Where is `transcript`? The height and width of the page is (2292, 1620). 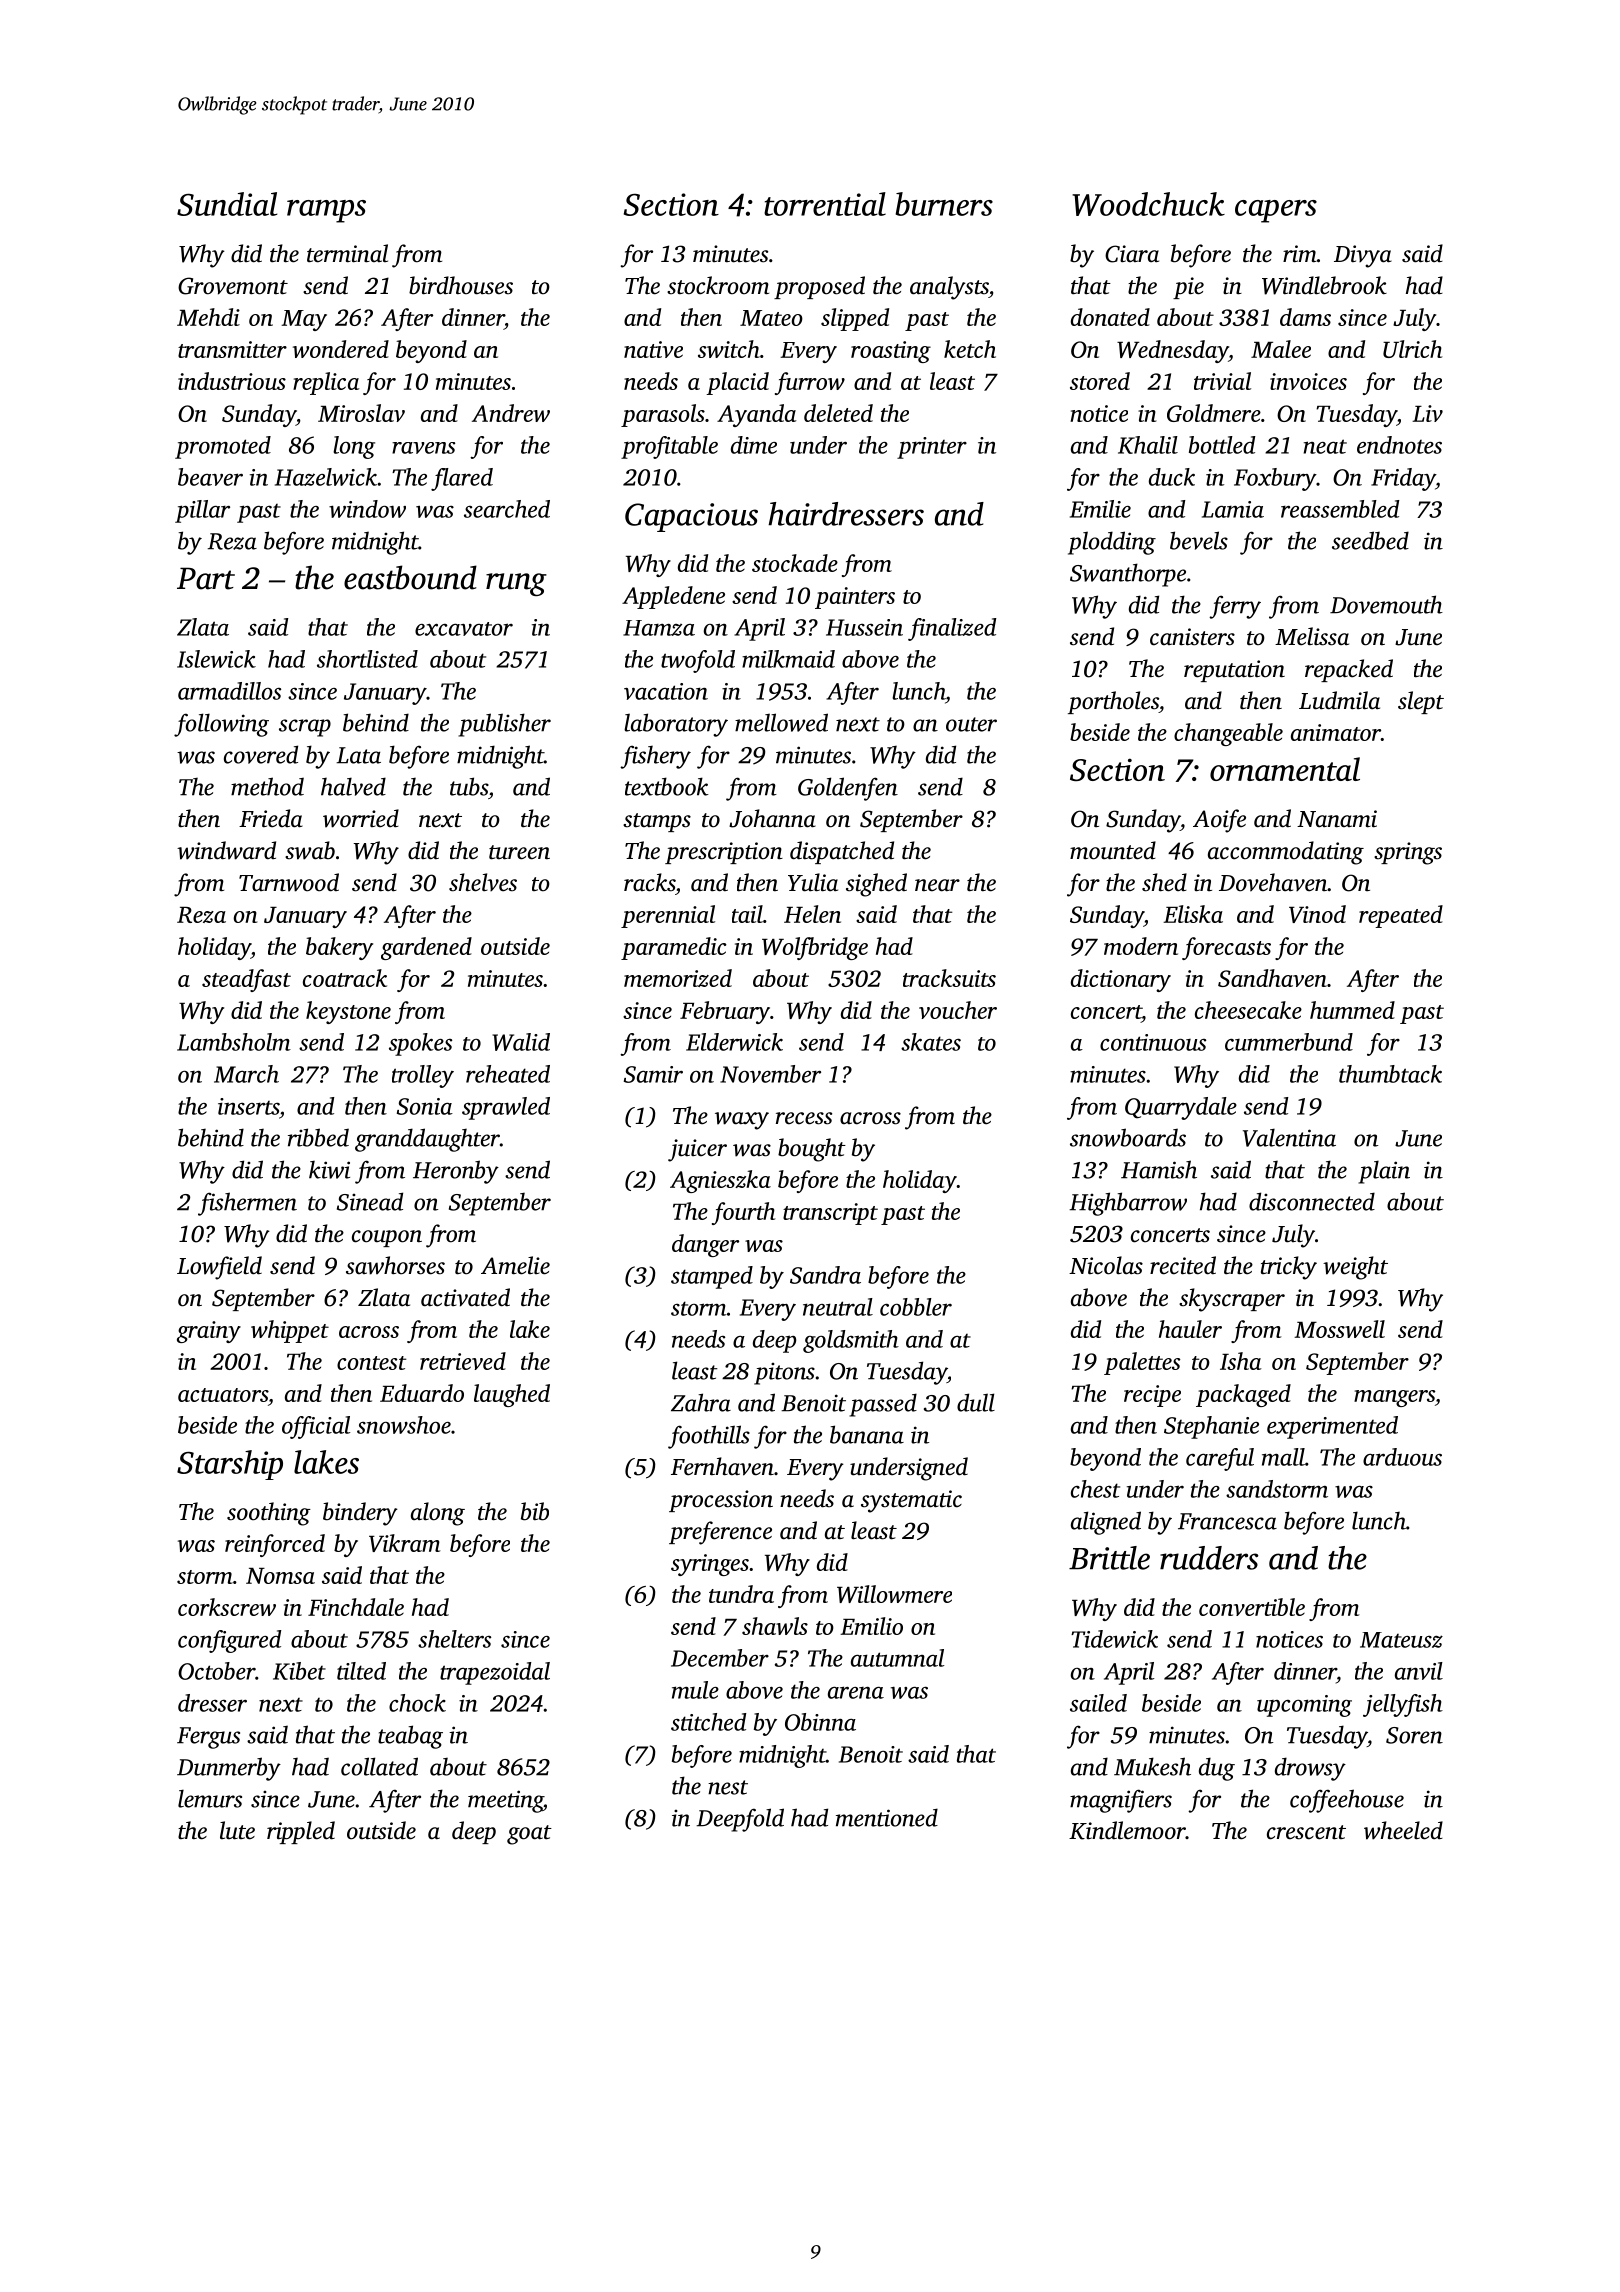 transcript is located at coordinates (830, 1214).
